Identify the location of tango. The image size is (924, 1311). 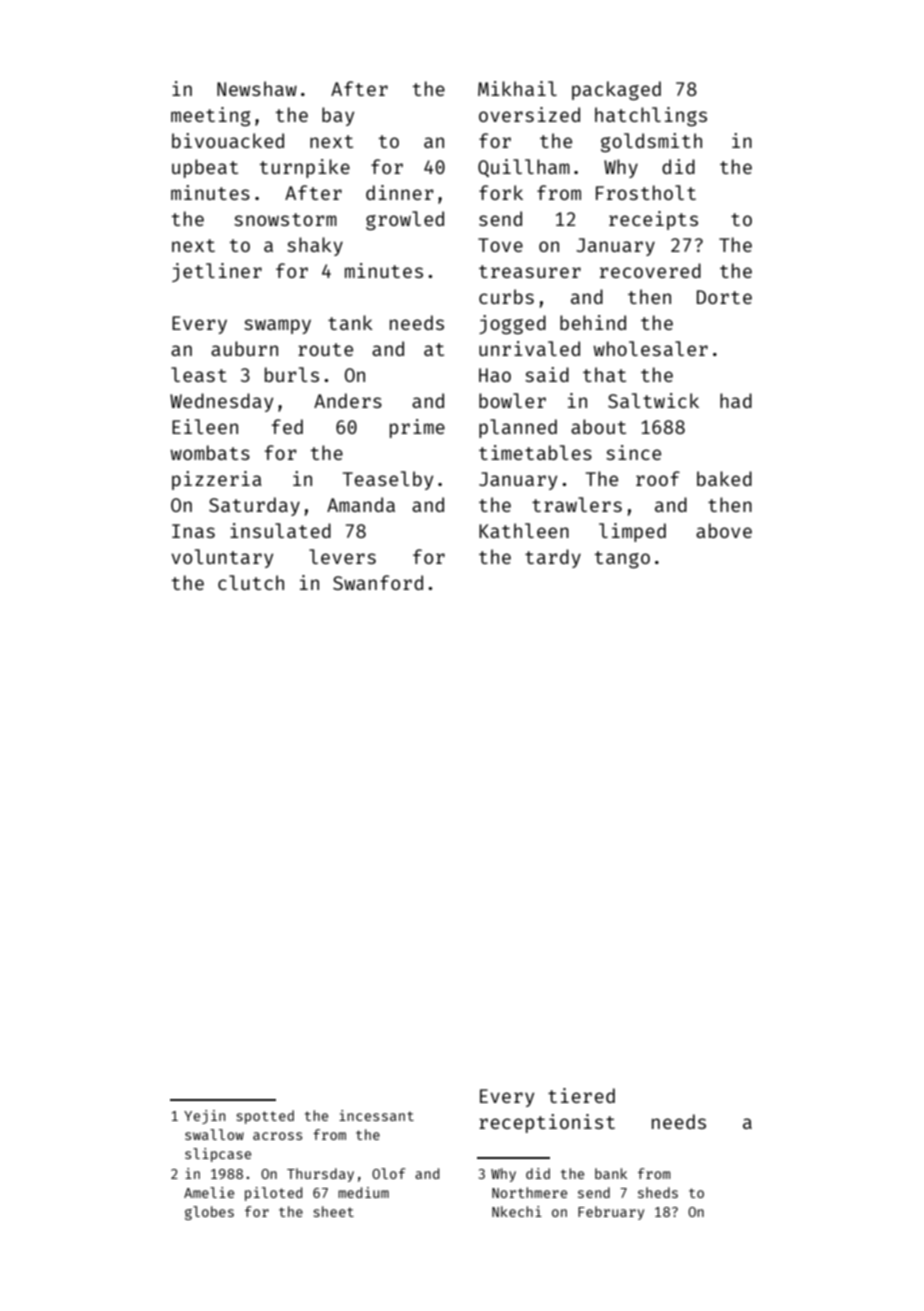
(622, 559).
